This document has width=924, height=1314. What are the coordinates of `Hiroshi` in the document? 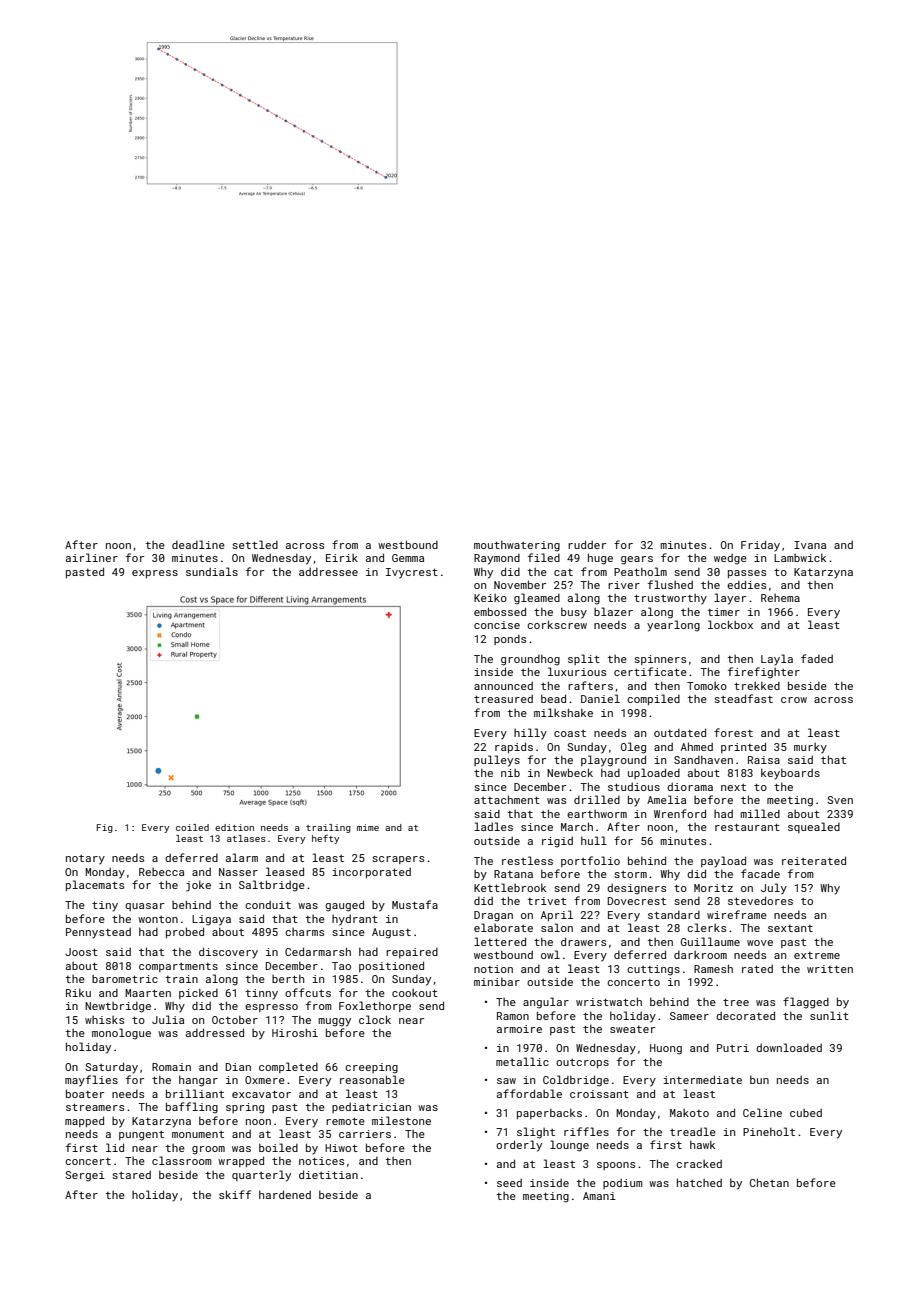 It's located at (295, 1032).
